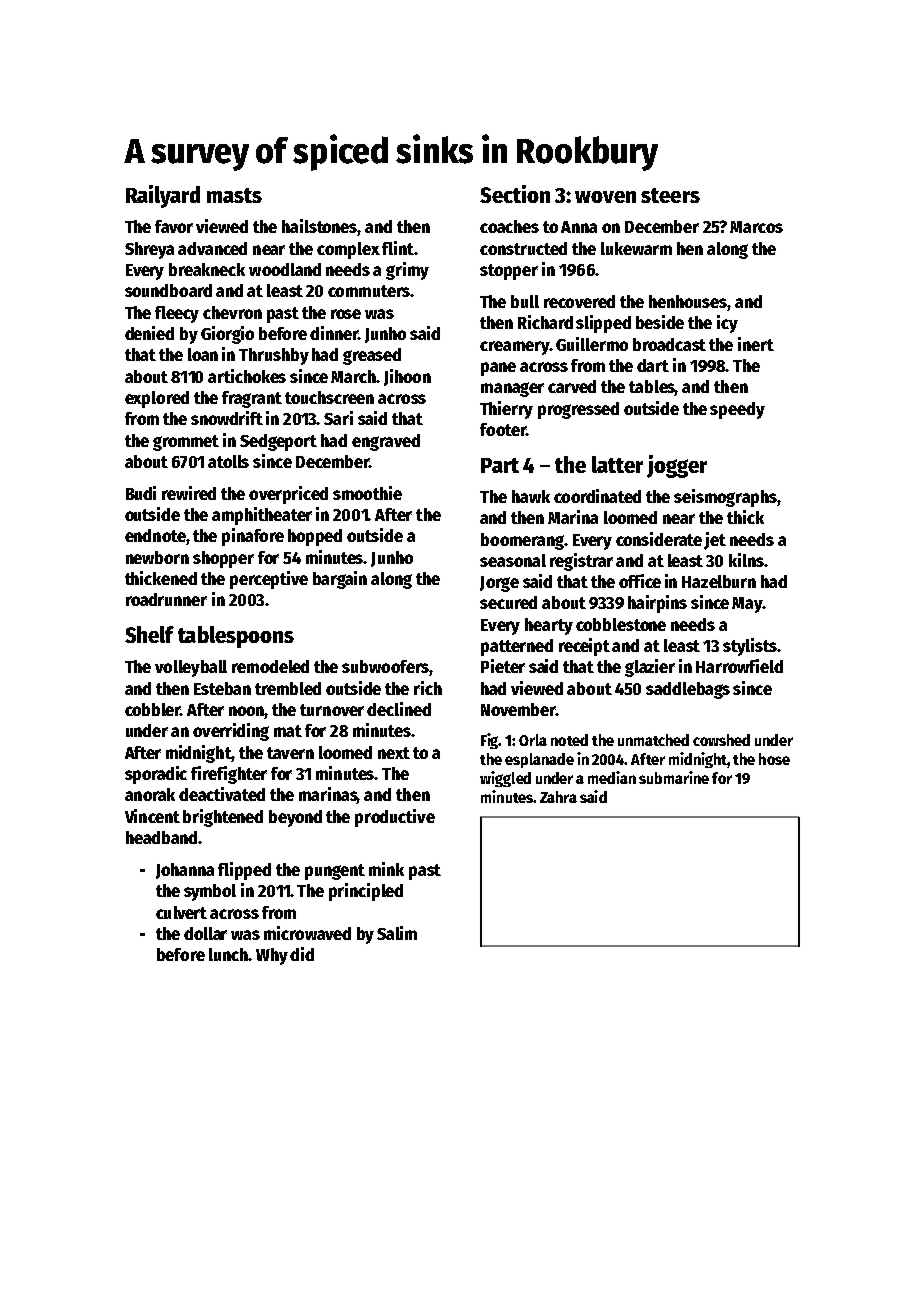 This page has width=924, height=1311. I want to click on favor, so click(174, 226).
